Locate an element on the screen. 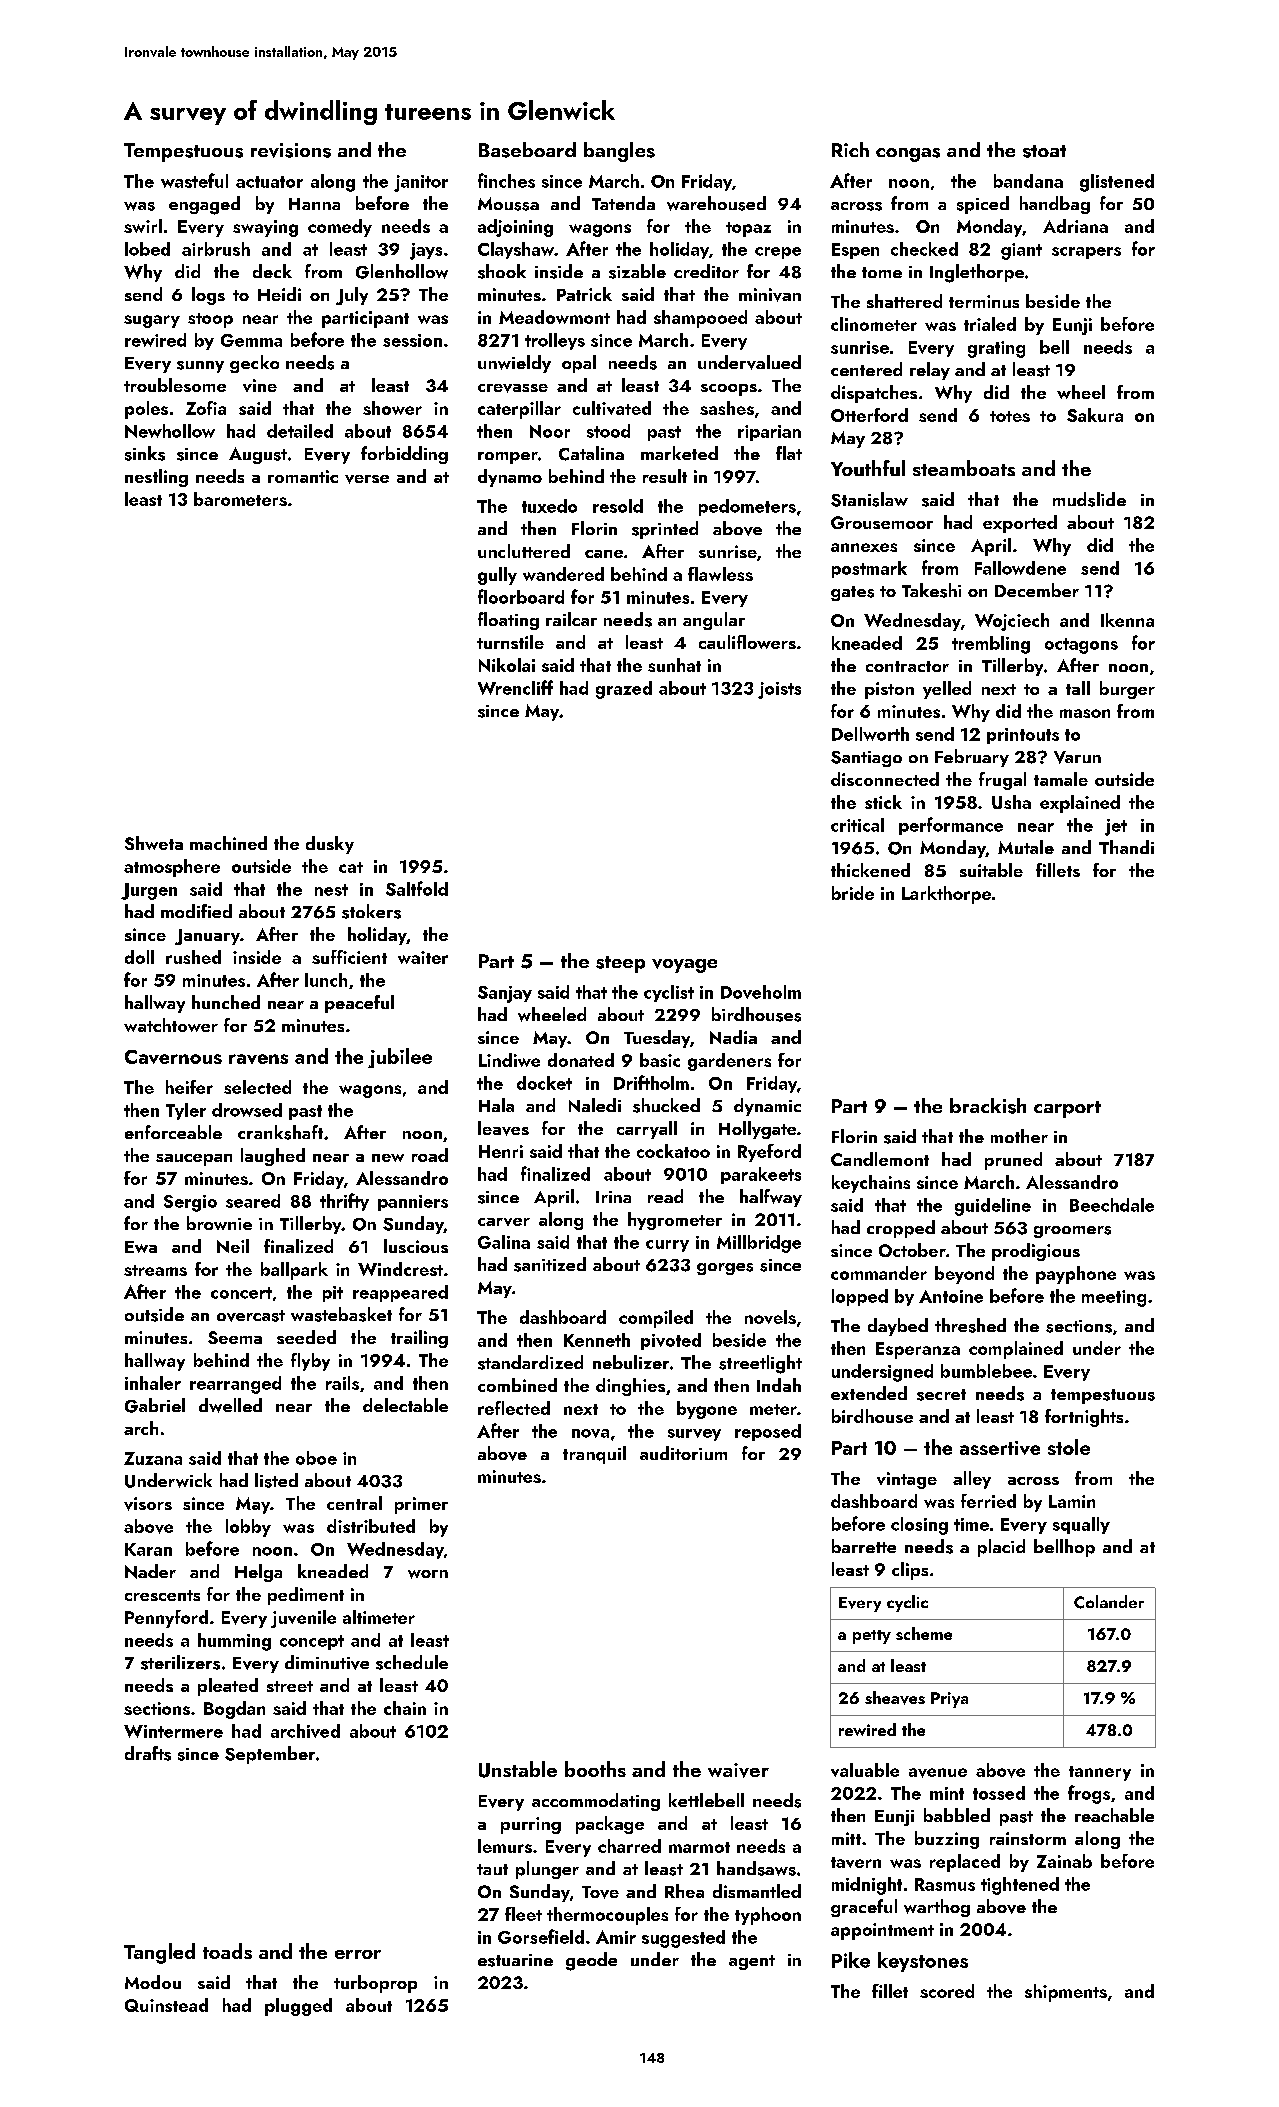 The image size is (1279, 2107). toads is located at coordinates (227, 1951).
